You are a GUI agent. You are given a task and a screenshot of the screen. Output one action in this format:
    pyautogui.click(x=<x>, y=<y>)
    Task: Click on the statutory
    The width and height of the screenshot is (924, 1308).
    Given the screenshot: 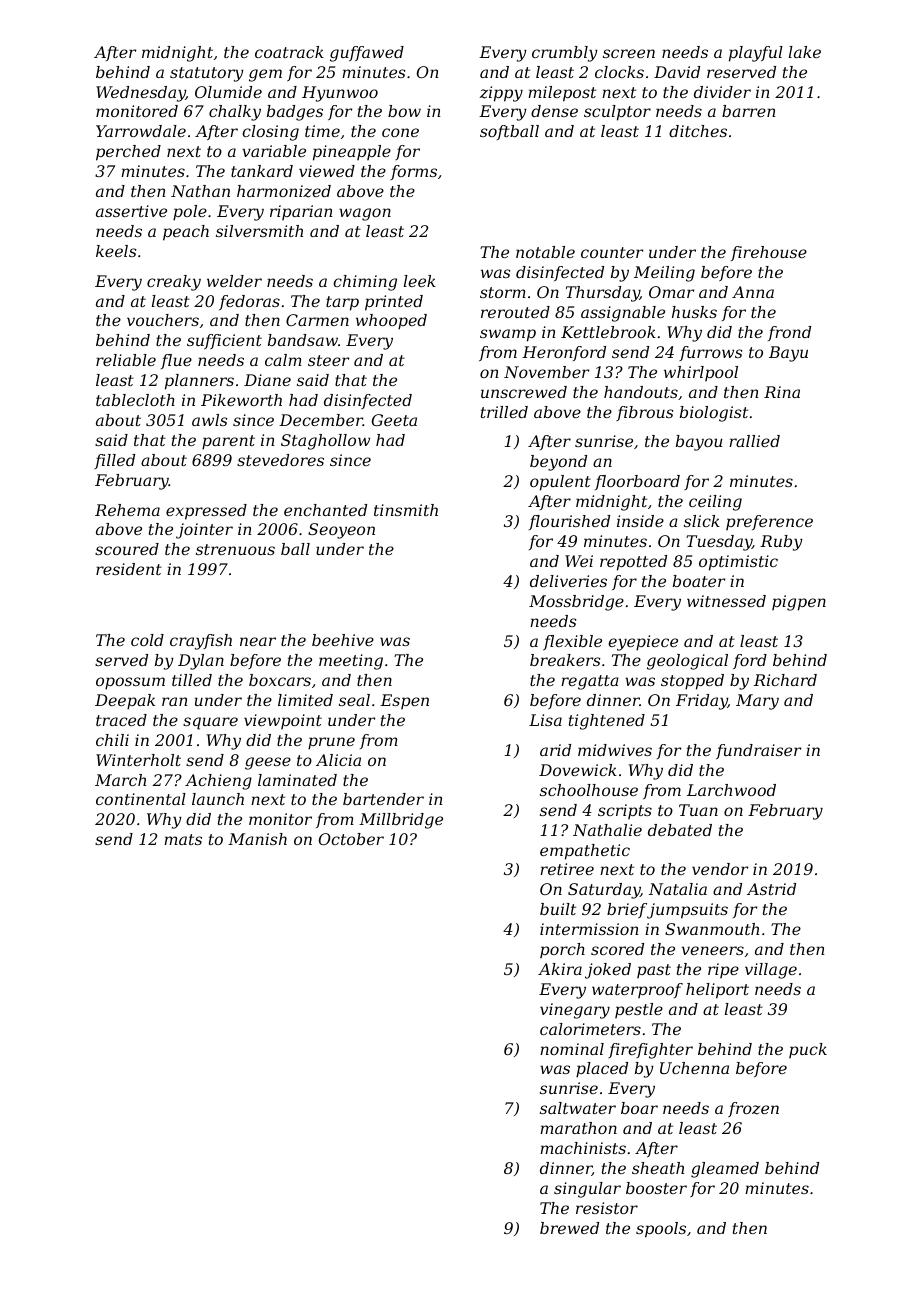 What is the action you would take?
    pyautogui.click(x=207, y=74)
